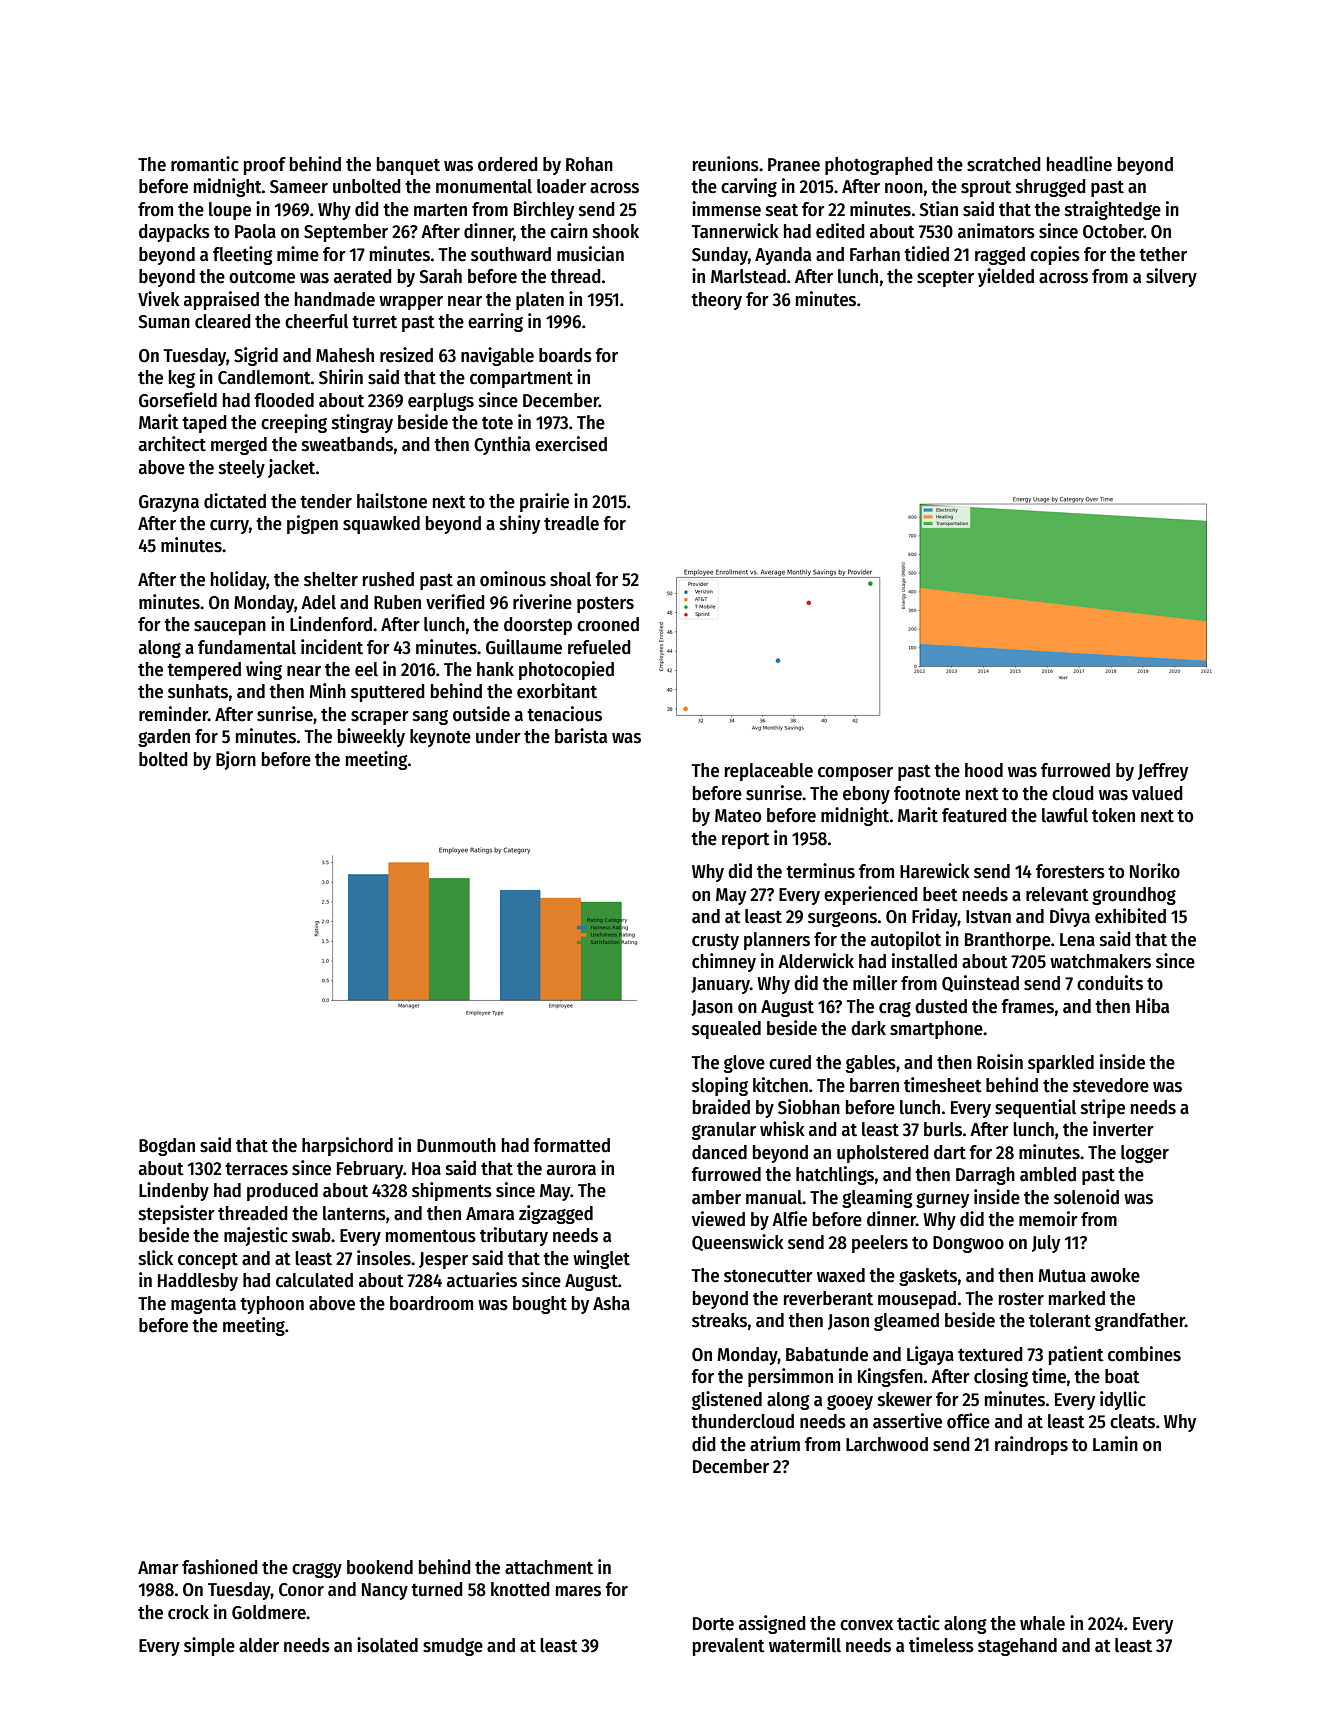 This screenshot has width=1336, height=1729. Describe the element at coordinates (820, 871) in the screenshot. I see `terminus` at that location.
